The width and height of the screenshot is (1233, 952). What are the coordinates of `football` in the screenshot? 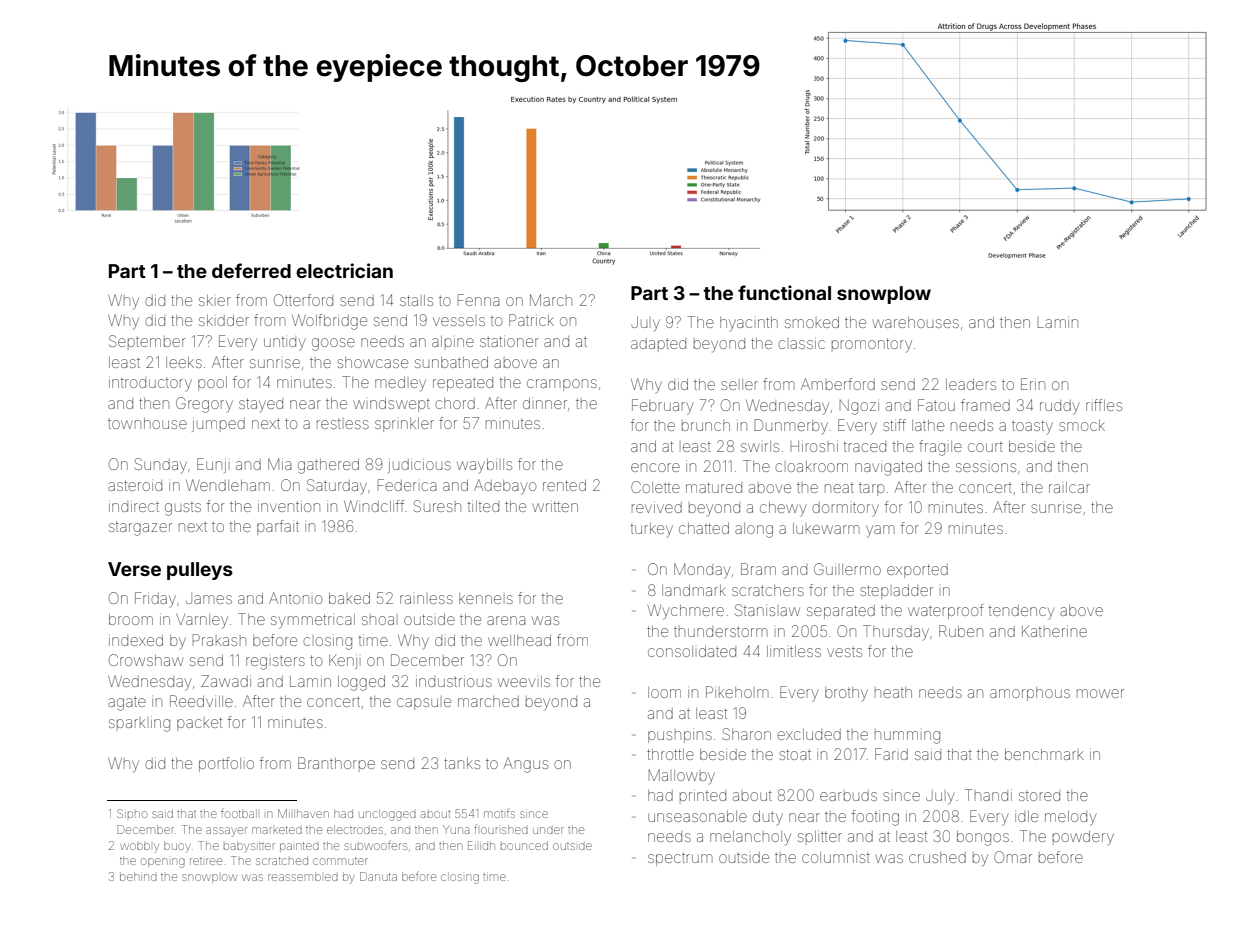 It's located at (239, 813).
